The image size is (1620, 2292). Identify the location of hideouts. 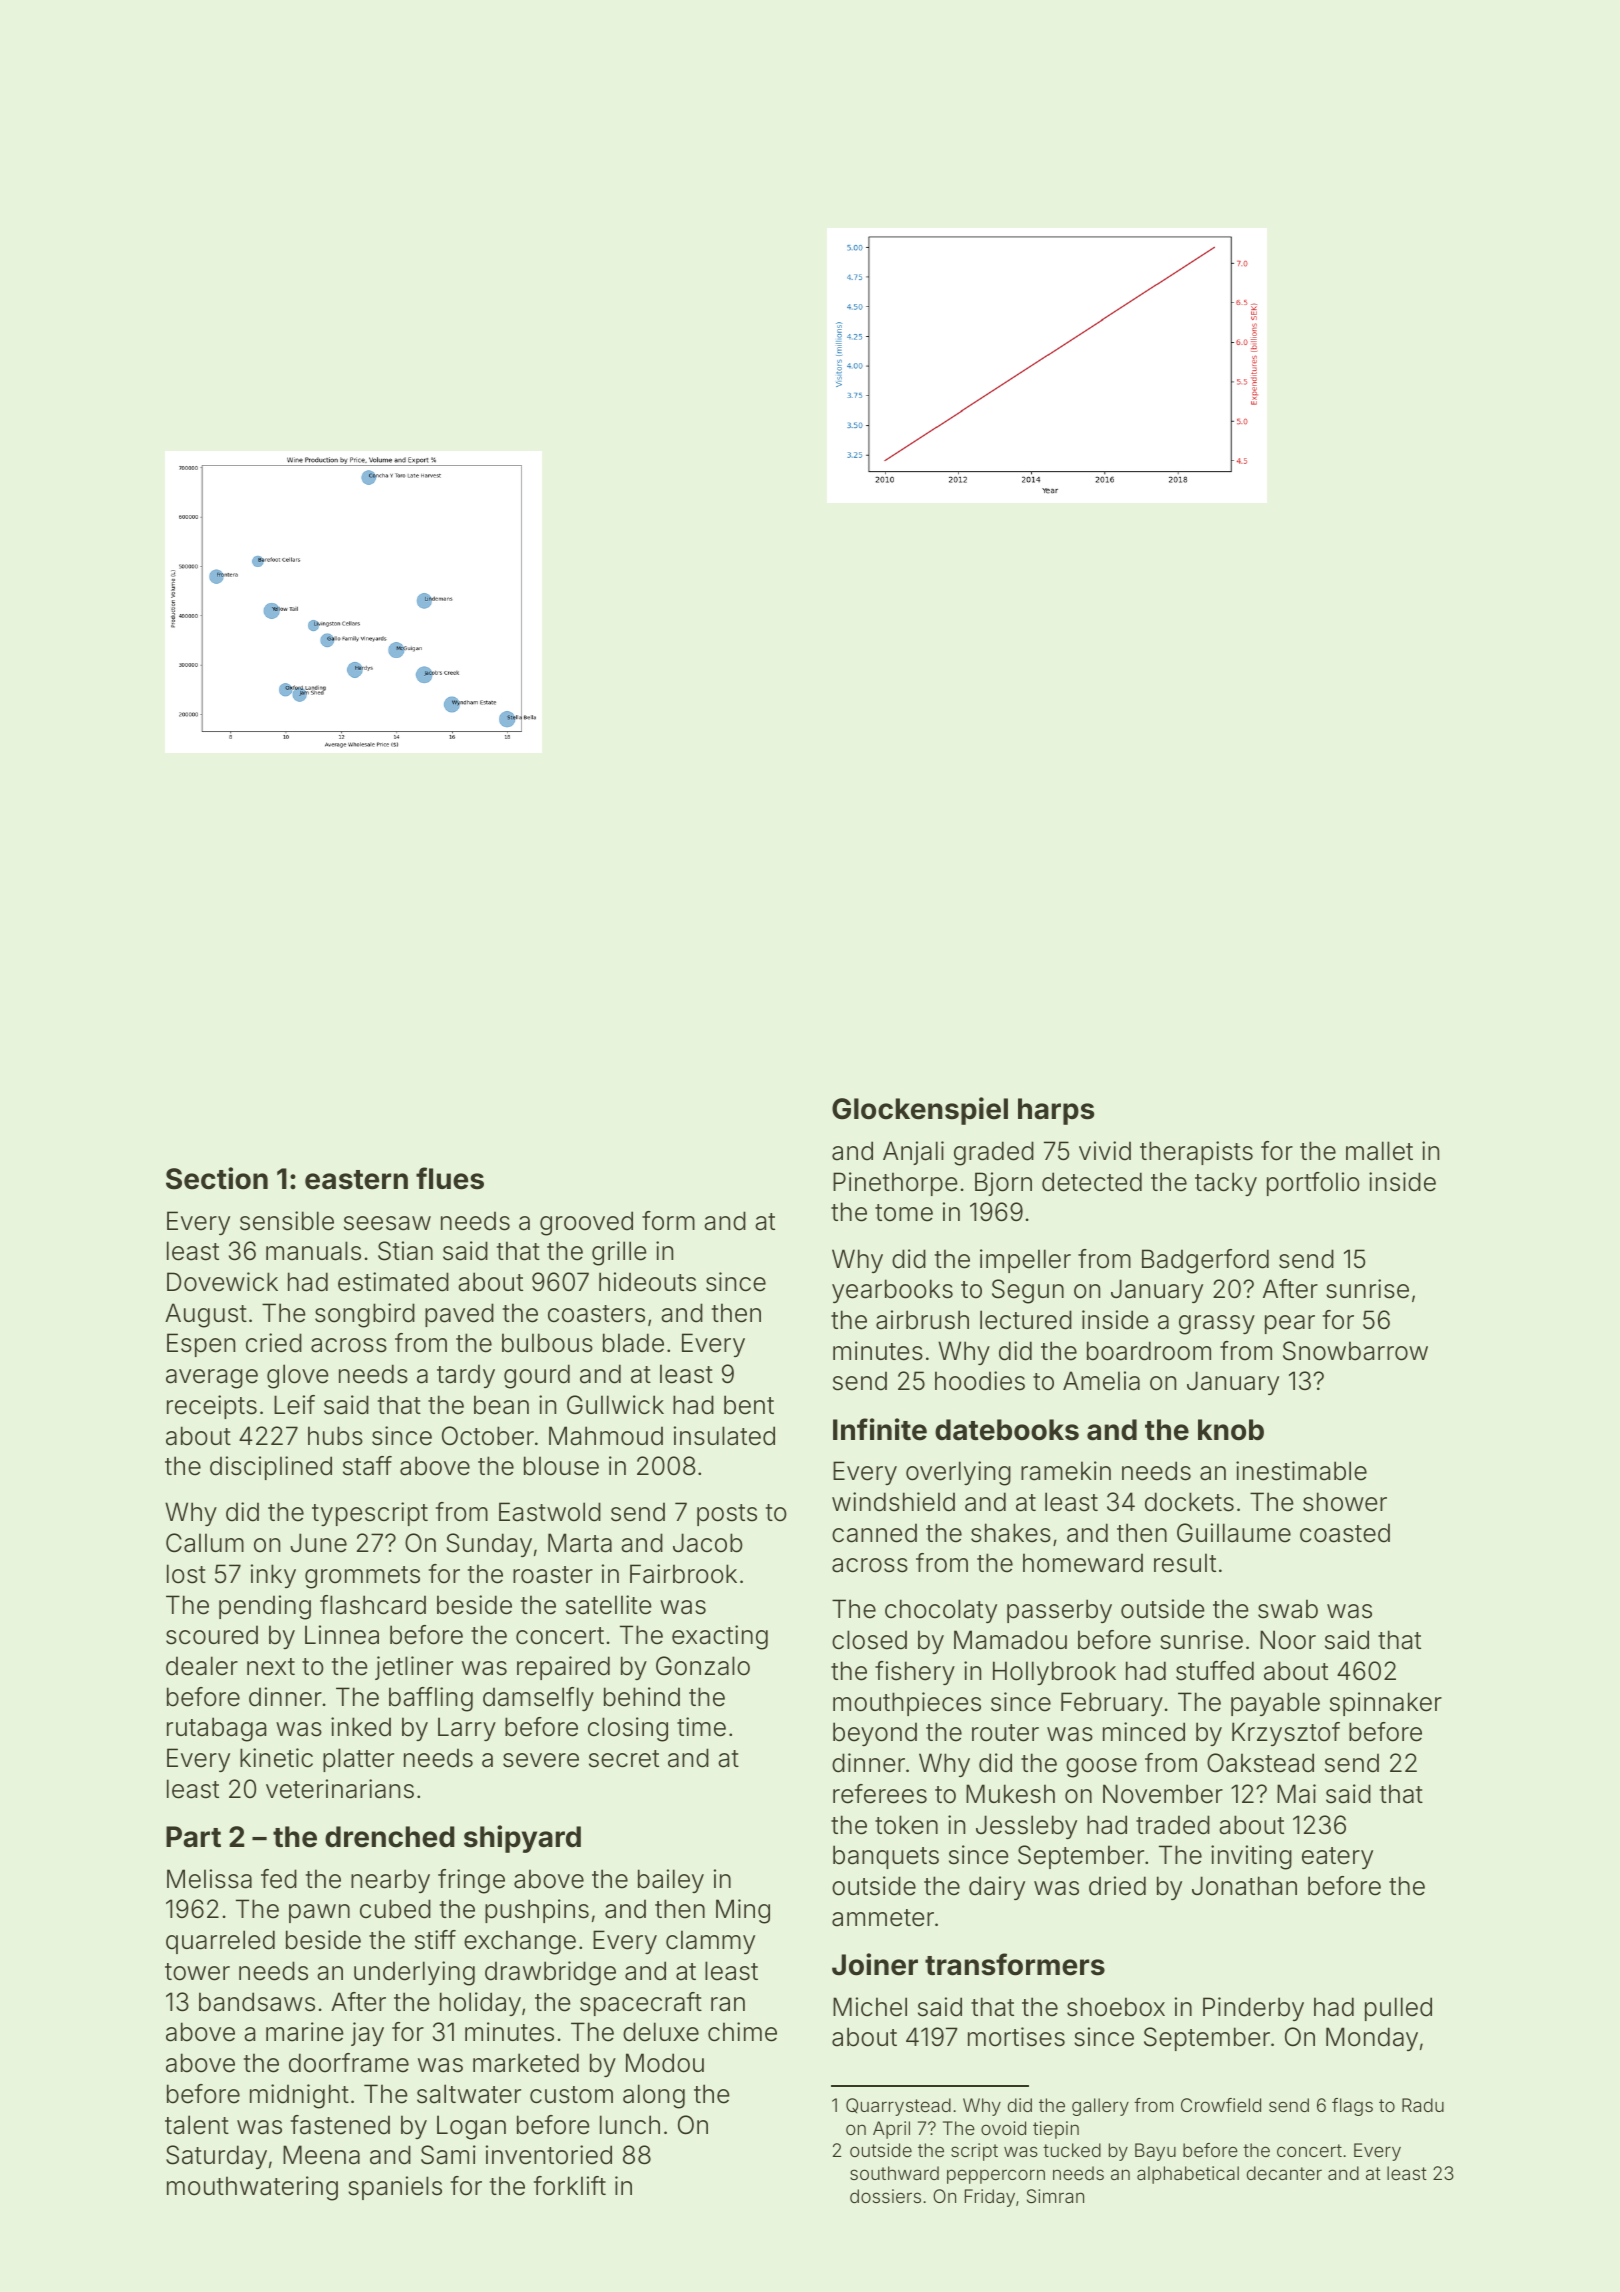
(647, 1282).
